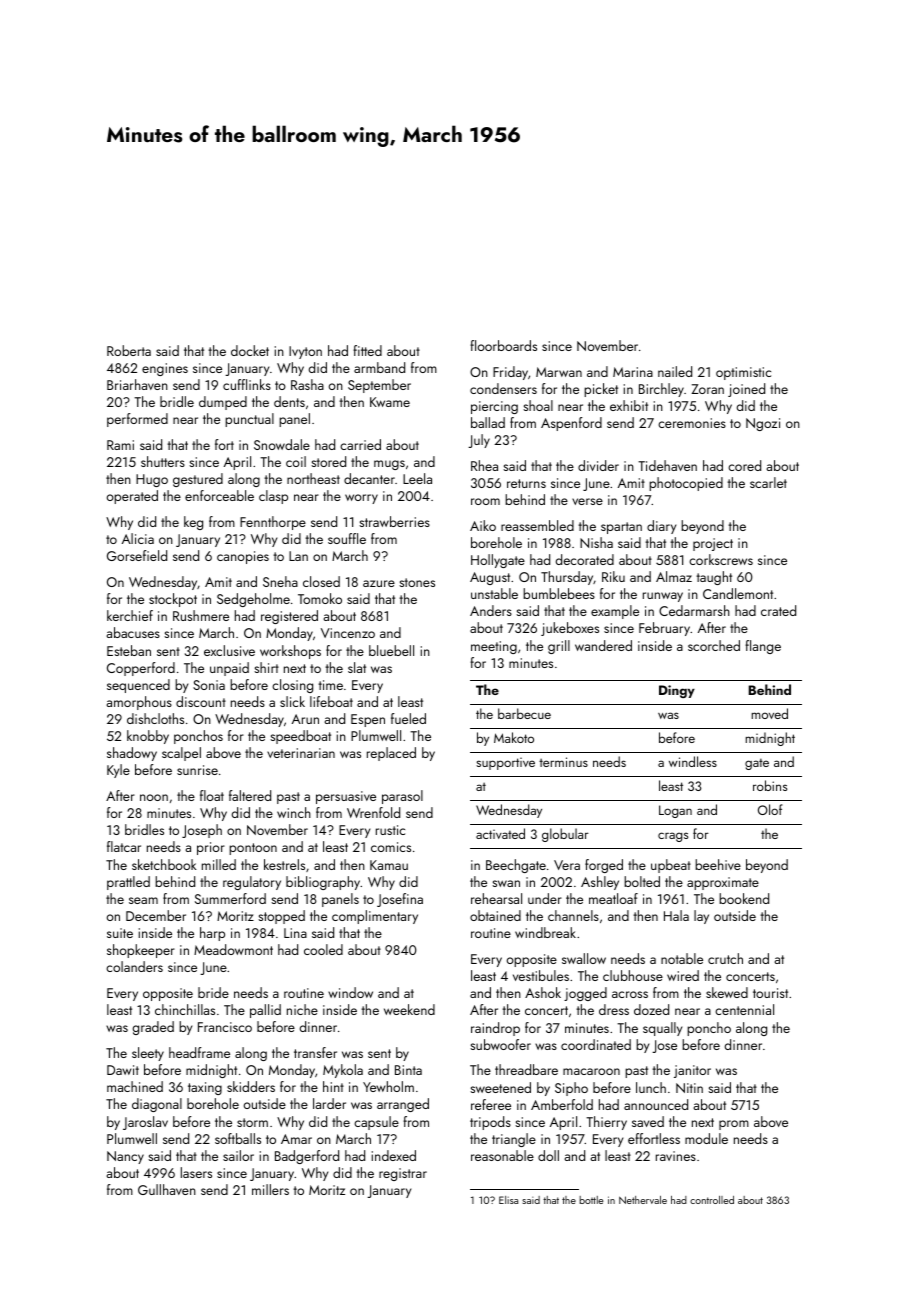 The width and height of the screenshot is (908, 1316). What do you see at coordinates (129, 350) in the screenshot?
I see `Roberta` at bounding box center [129, 350].
